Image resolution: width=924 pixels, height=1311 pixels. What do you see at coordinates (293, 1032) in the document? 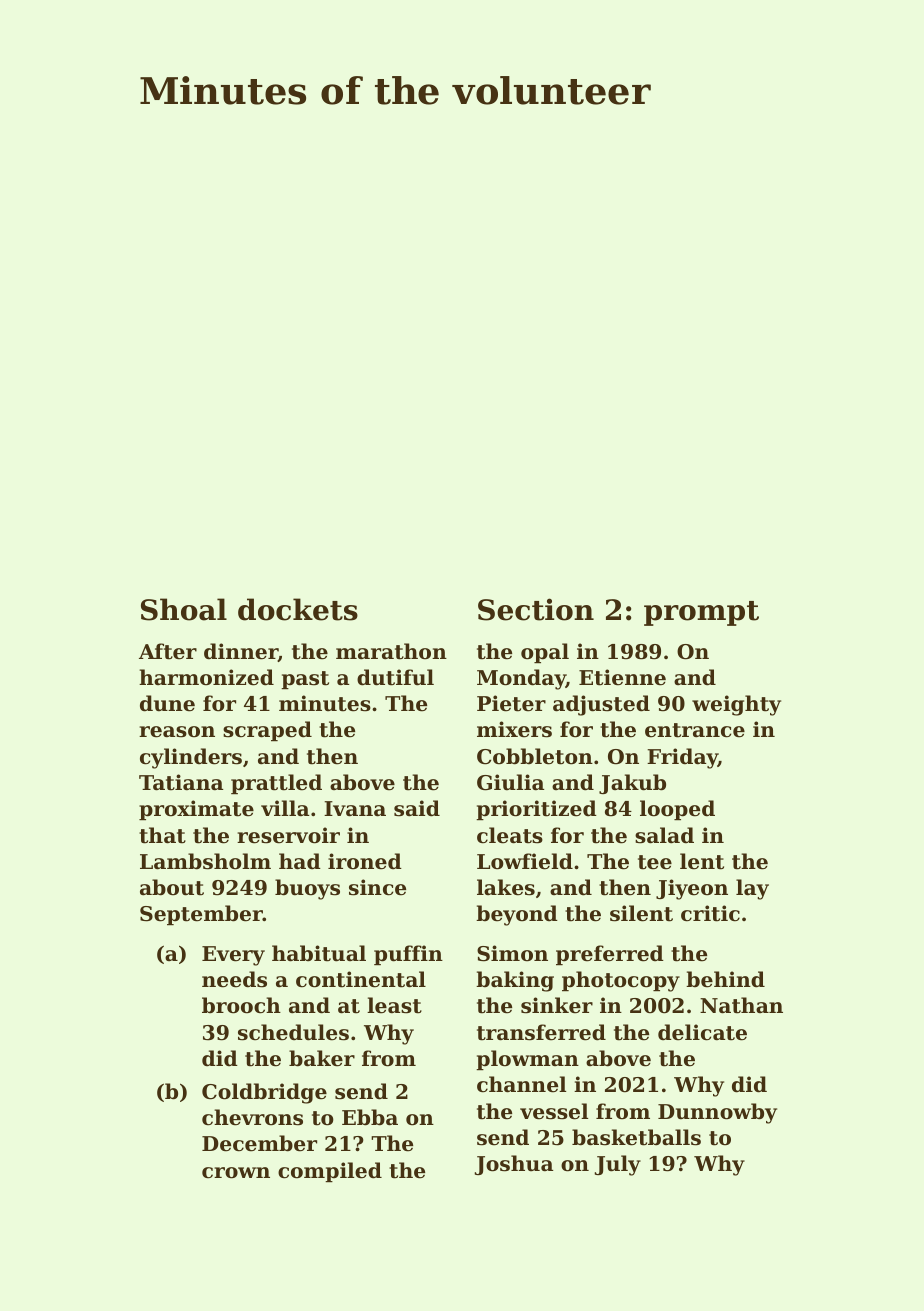
I see `schedules` at bounding box center [293, 1032].
